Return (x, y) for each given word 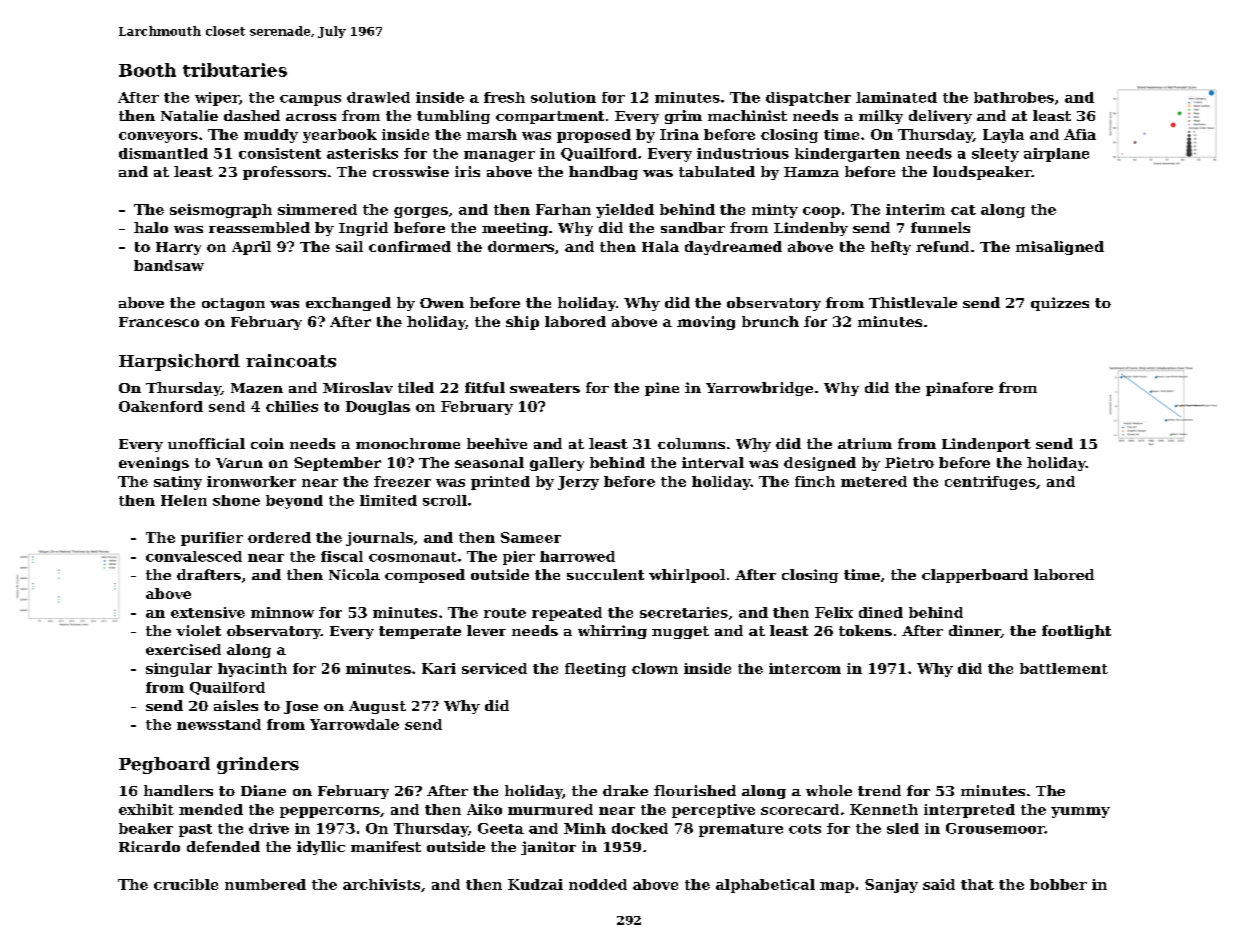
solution (563, 97)
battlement (1064, 668)
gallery (557, 464)
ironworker (251, 481)
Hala (660, 246)
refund (942, 246)
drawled (378, 97)
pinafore (959, 389)
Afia (1080, 134)
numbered (265, 884)
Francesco (159, 322)
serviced (494, 668)
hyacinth (252, 670)
